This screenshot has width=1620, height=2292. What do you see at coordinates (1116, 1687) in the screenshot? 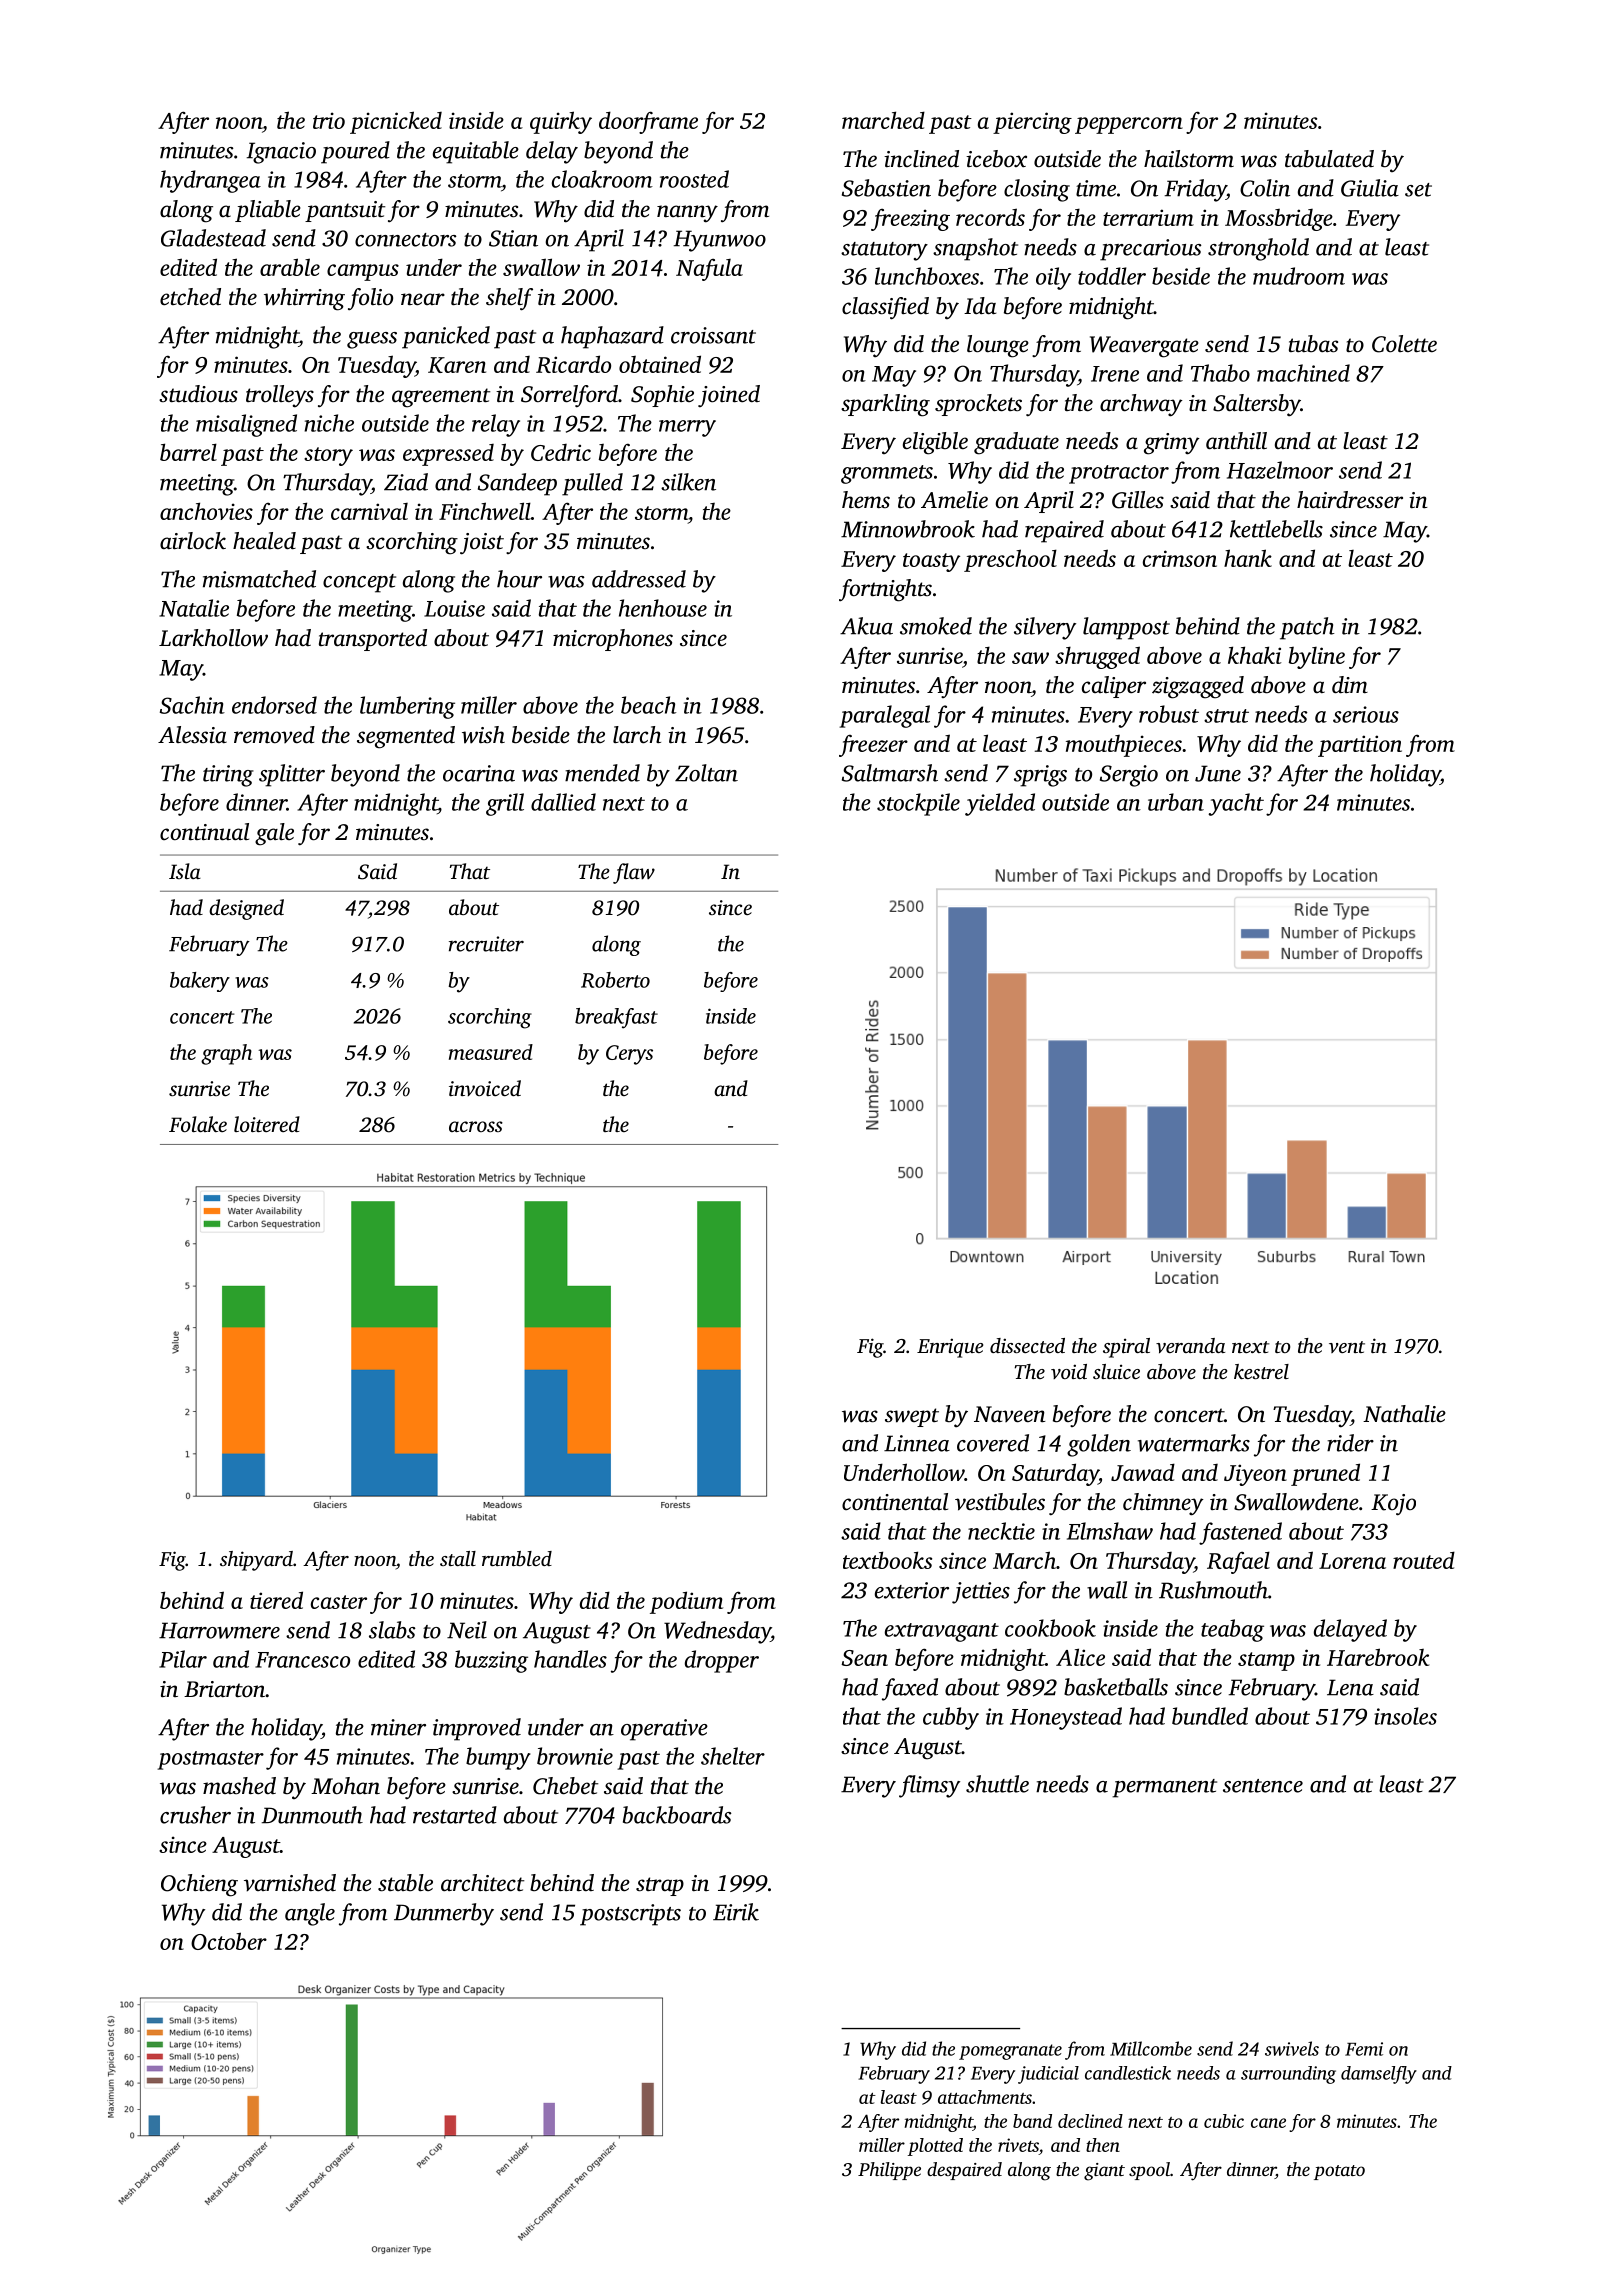
I see `basketballs` at bounding box center [1116, 1687].
